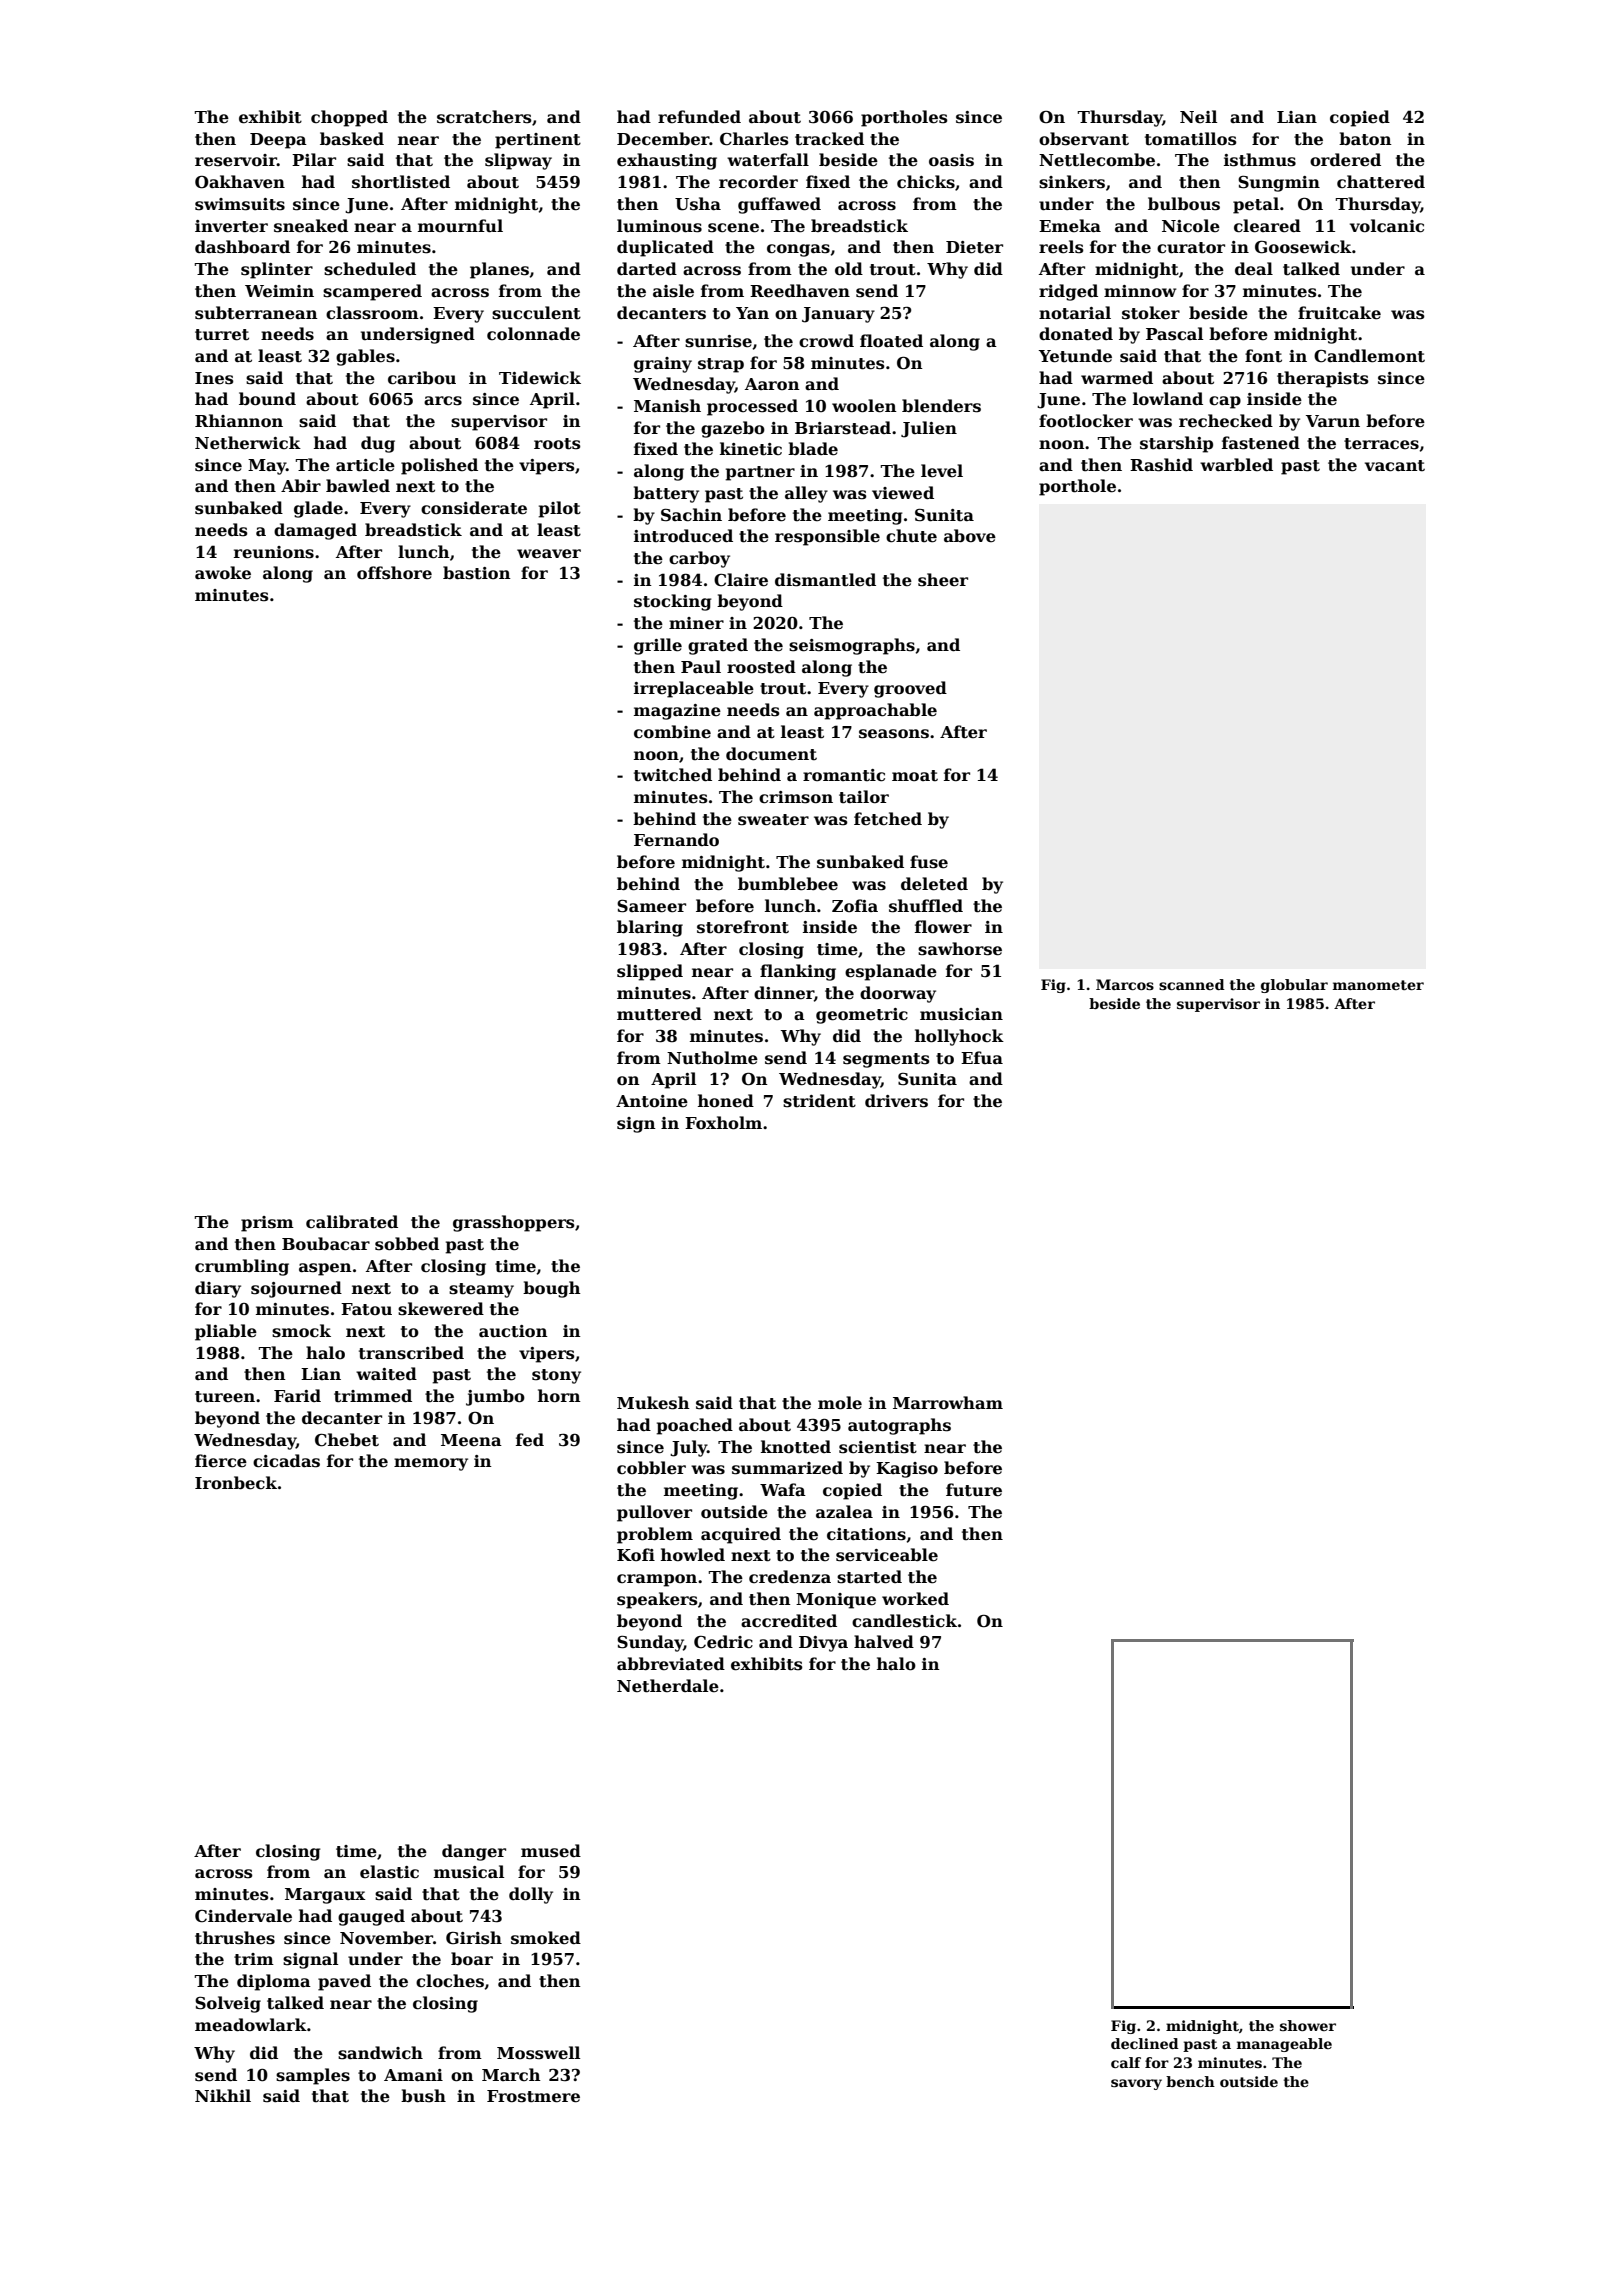 This page has height=2292, width=1620. I want to click on scanned, so click(1192, 984).
